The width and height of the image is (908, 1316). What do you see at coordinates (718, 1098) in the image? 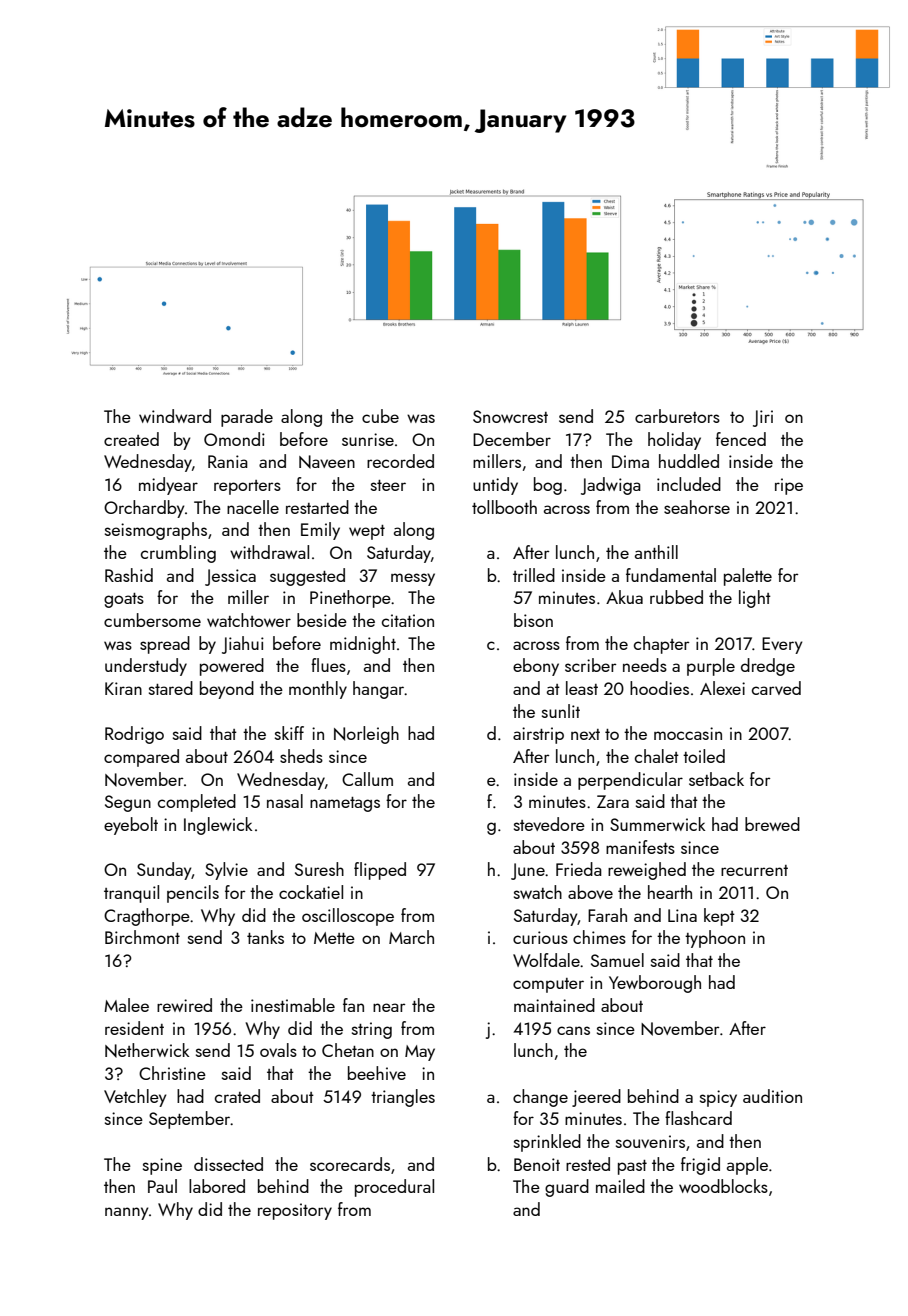
I see `spicy` at bounding box center [718, 1098].
